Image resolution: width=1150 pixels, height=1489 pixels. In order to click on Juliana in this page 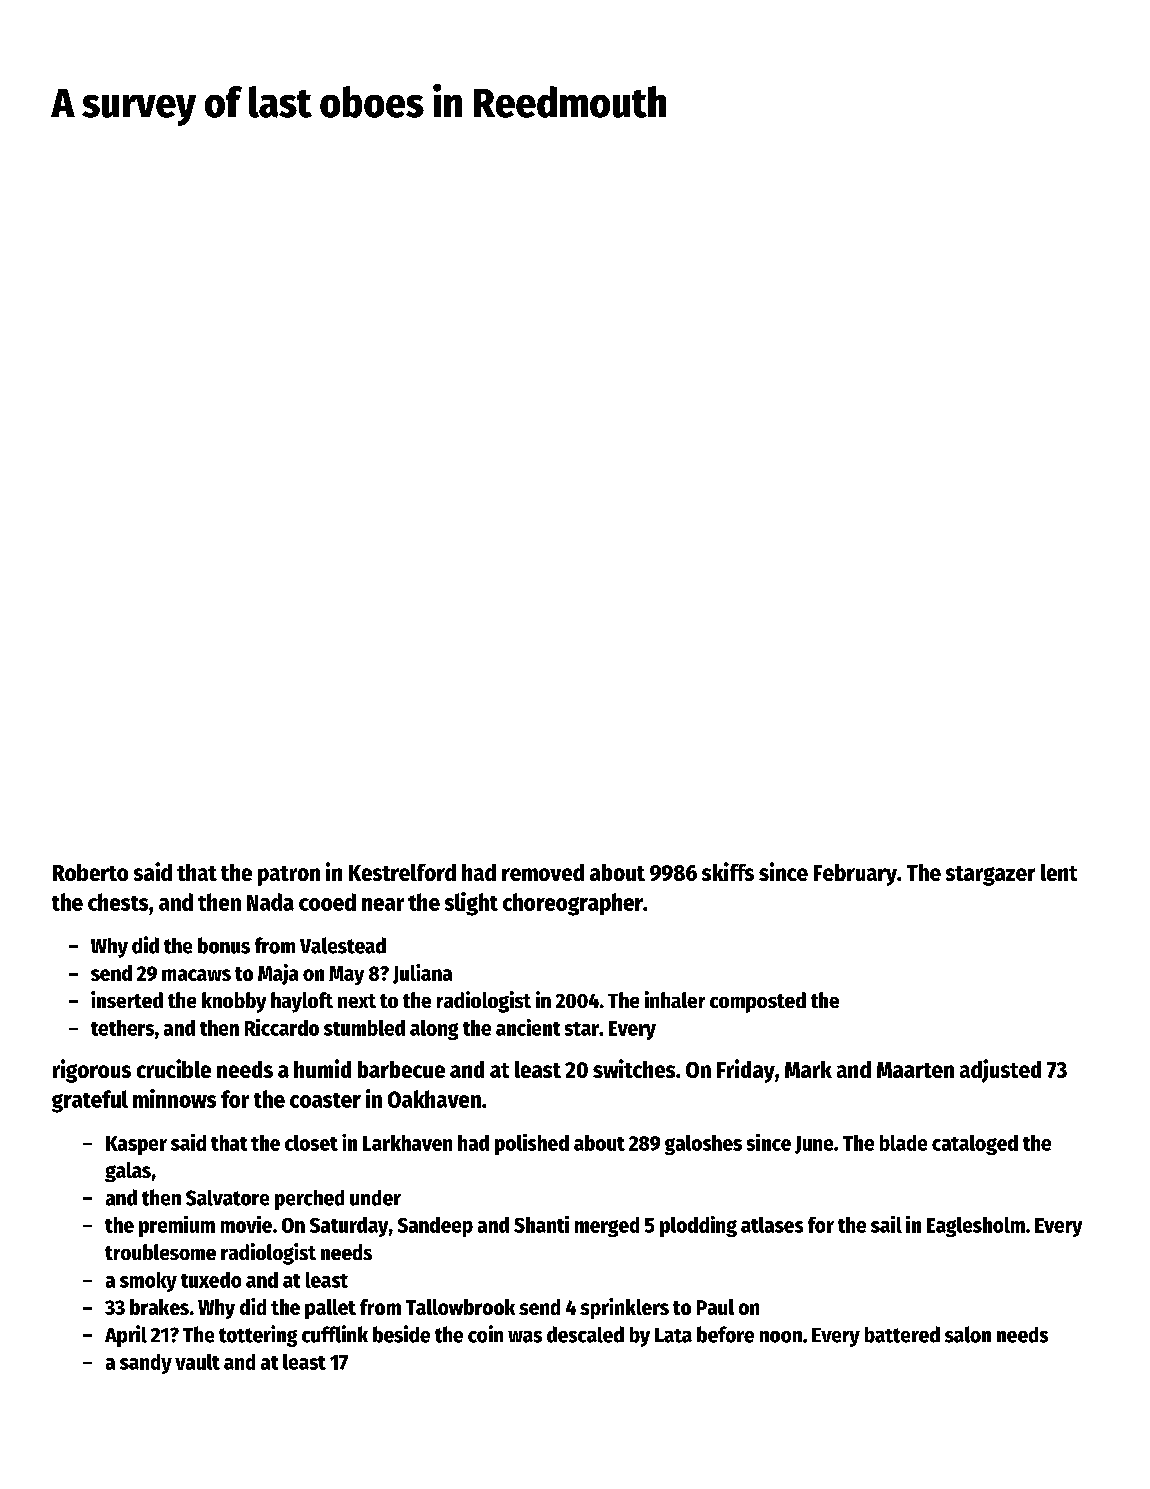, I will do `click(422, 974)`.
